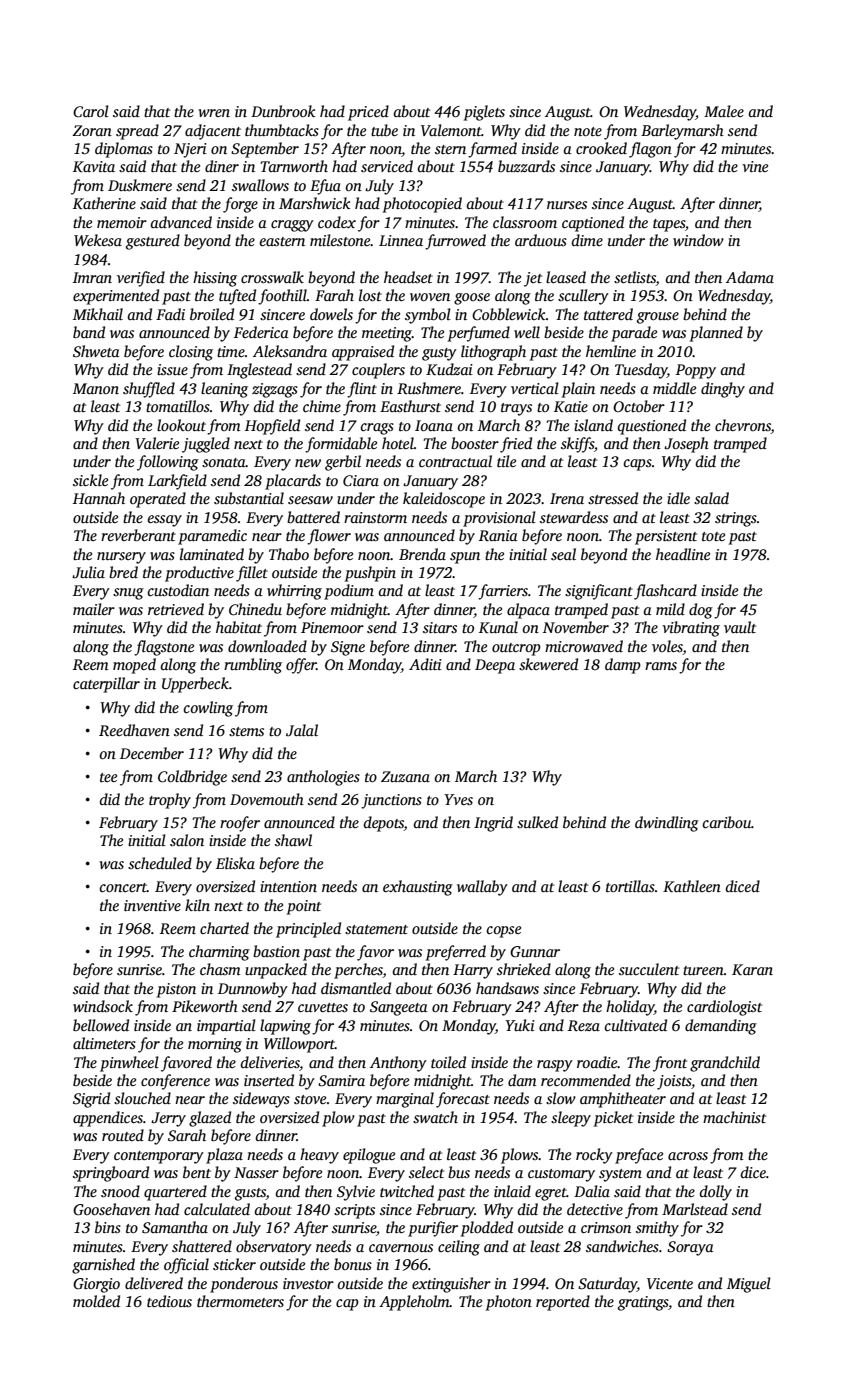 This screenshot has height=1400, width=849. What do you see at coordinates (425, 664) in the screenshot?
I see `Aditi` at bounding box center [425, 664].
